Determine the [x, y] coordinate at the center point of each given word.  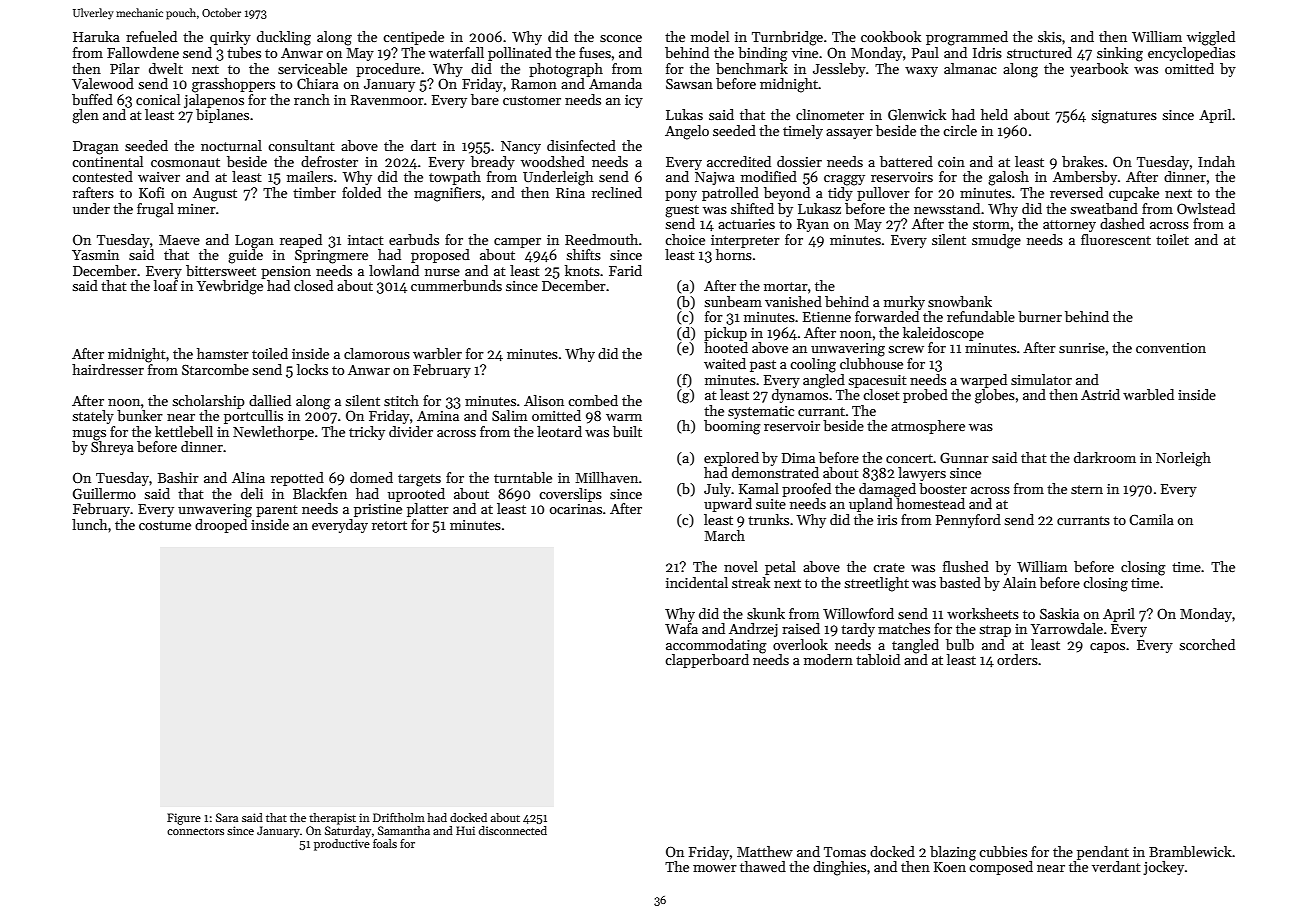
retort [389, 525]
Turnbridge [787, 38]
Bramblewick [1190, 851]
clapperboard [707, 661]
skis [1050, 36]
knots [582, 270]
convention [1171, 348]
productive [342, 845]
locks [312, 369]
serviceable [312, 68]
